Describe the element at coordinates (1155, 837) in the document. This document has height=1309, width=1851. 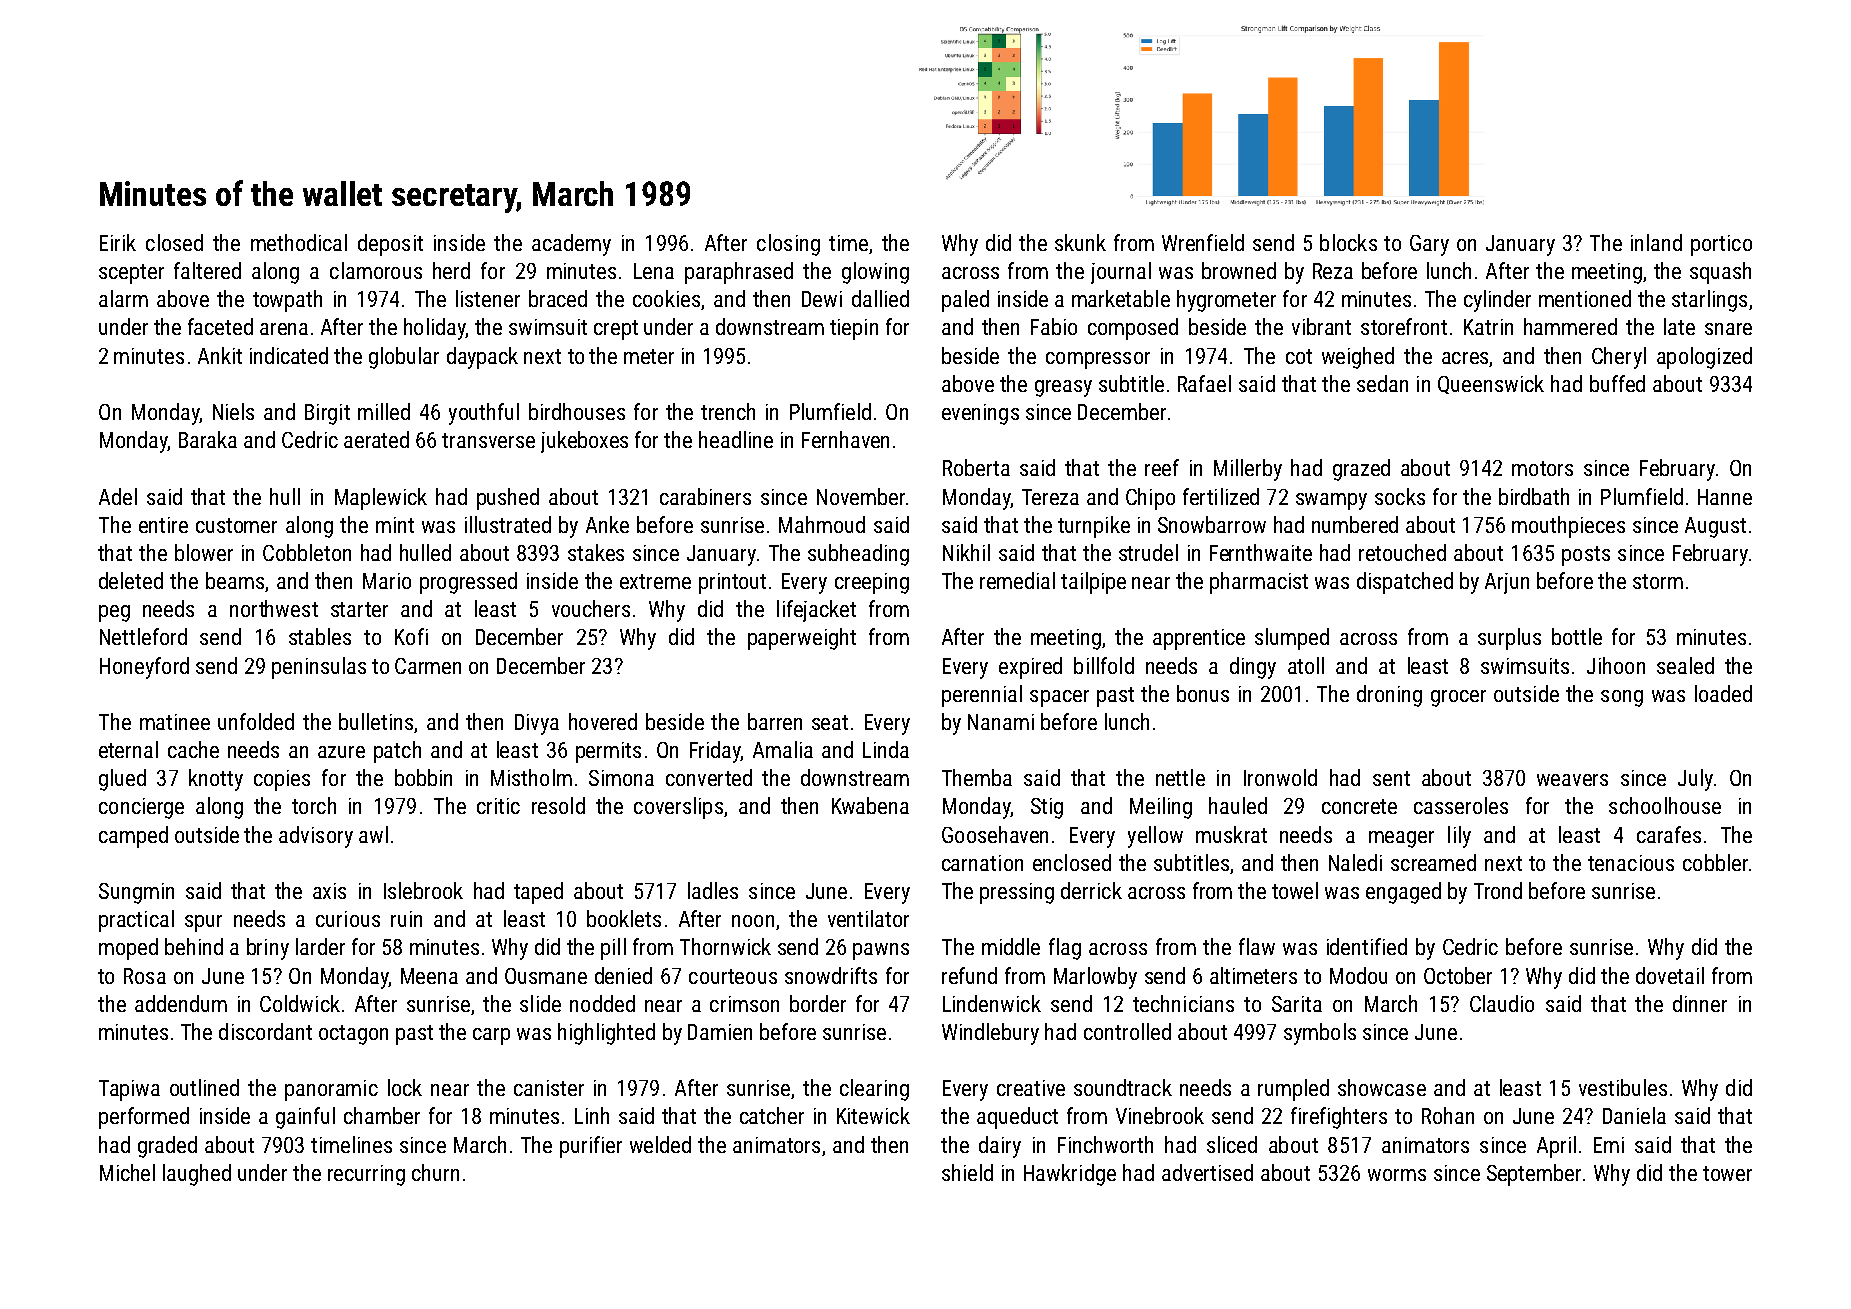
I see `yellow` at that location.
